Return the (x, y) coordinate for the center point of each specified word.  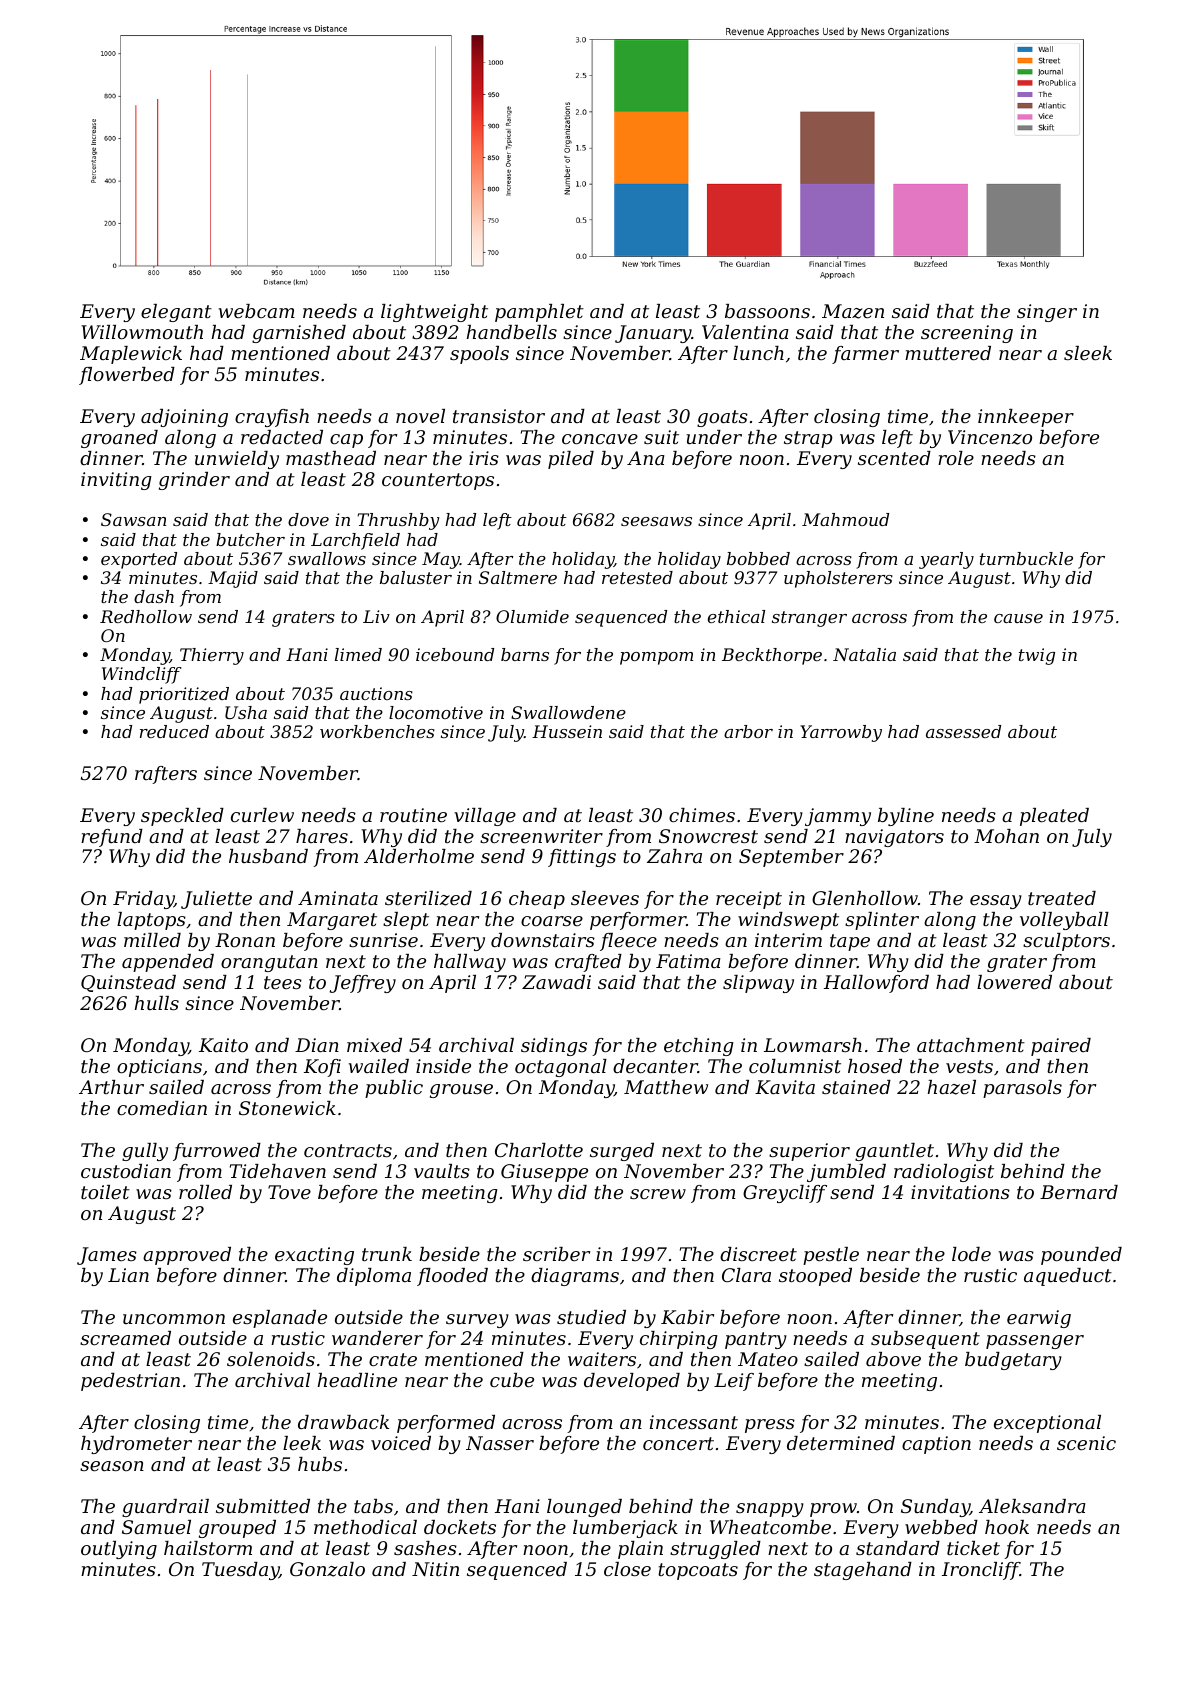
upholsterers (838, 579)
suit (661, 437)
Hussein (567, 731)
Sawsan (134, 519)
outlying (119, 1550)
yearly (946, 560)
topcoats (698, 1571)
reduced (174, 731)
